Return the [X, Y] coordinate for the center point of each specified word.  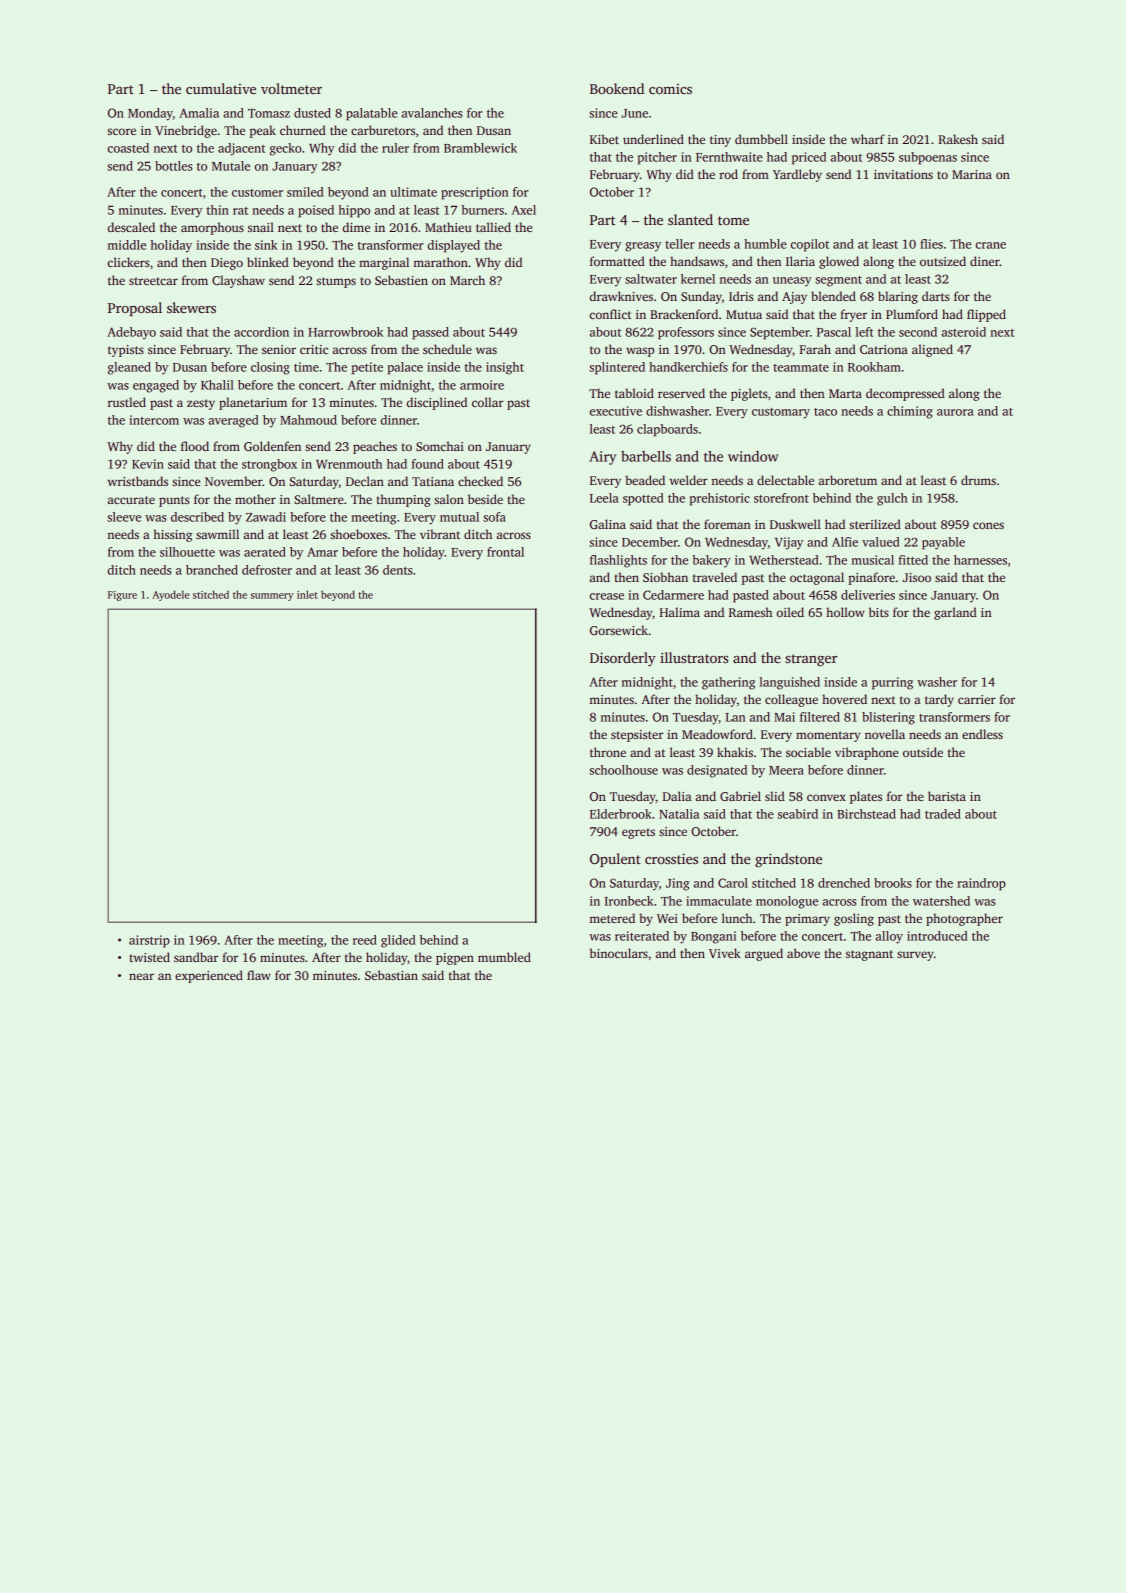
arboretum [848, 480]
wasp [640, 352]
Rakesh [958, 139]
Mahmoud [308, 420]
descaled [131, 227]
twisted [149, 957]
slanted [690, 219]
